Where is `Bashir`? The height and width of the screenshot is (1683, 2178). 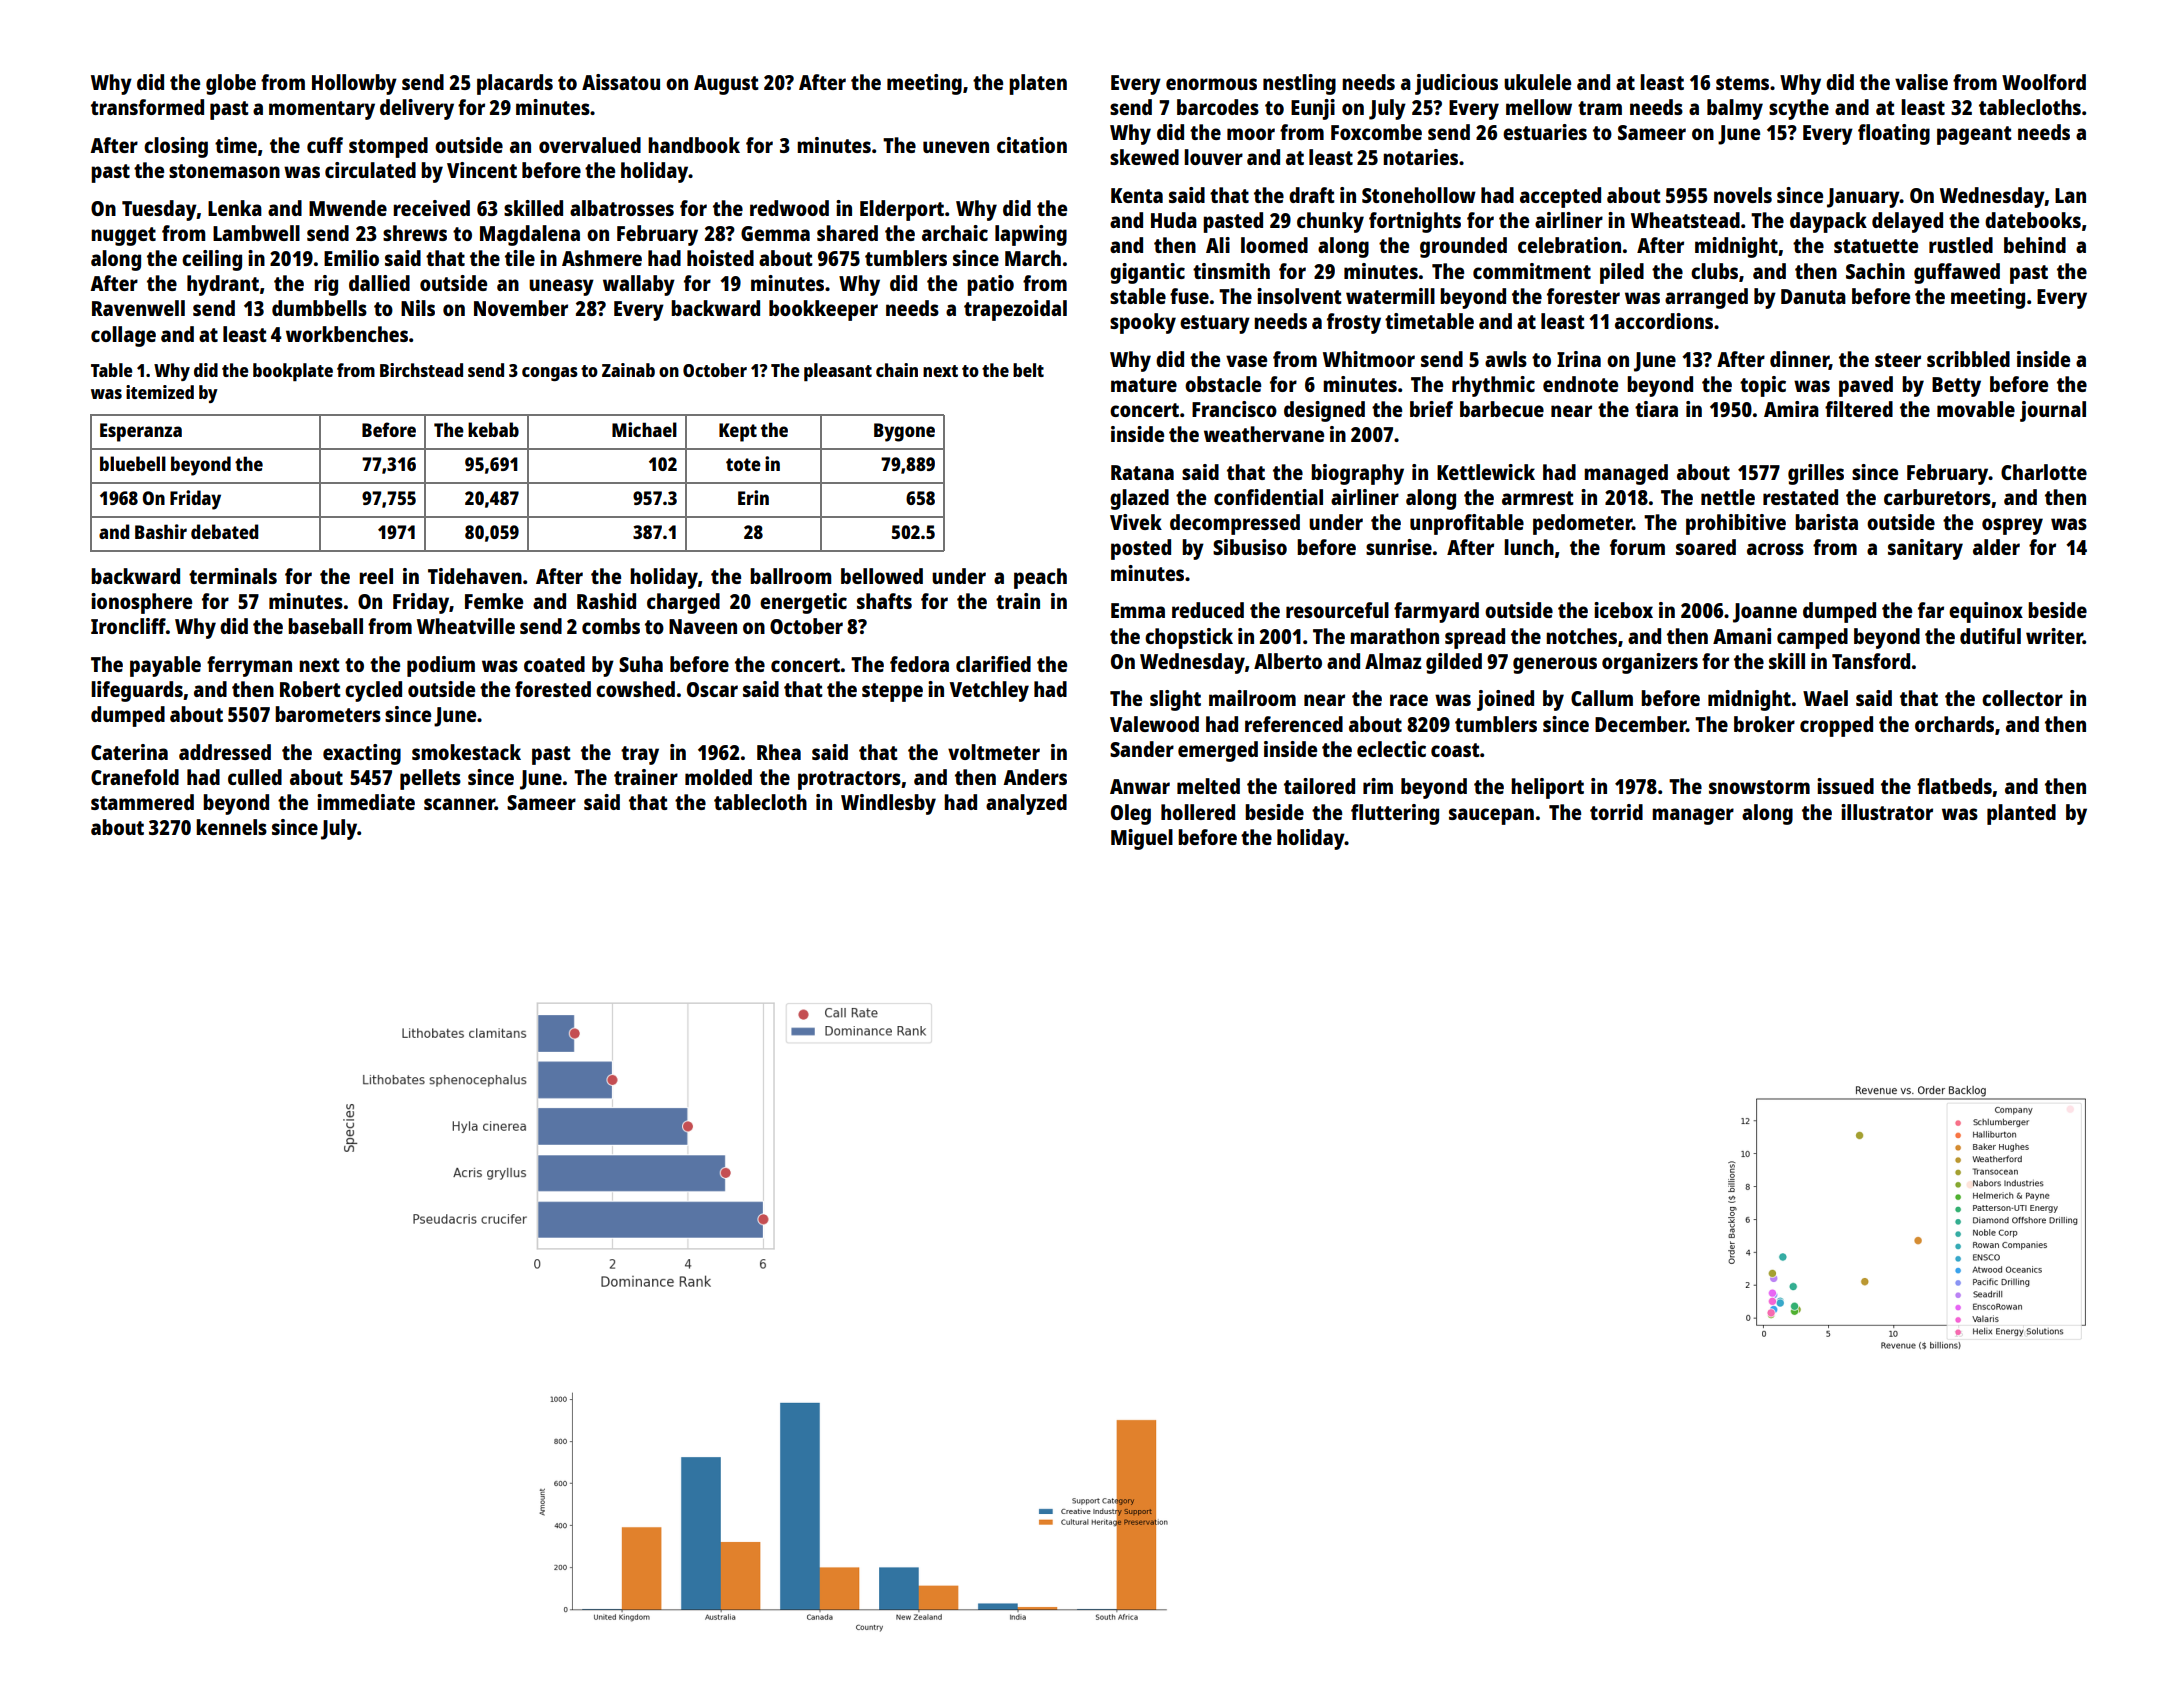 Bashir is located at coordinates (161, 531).
